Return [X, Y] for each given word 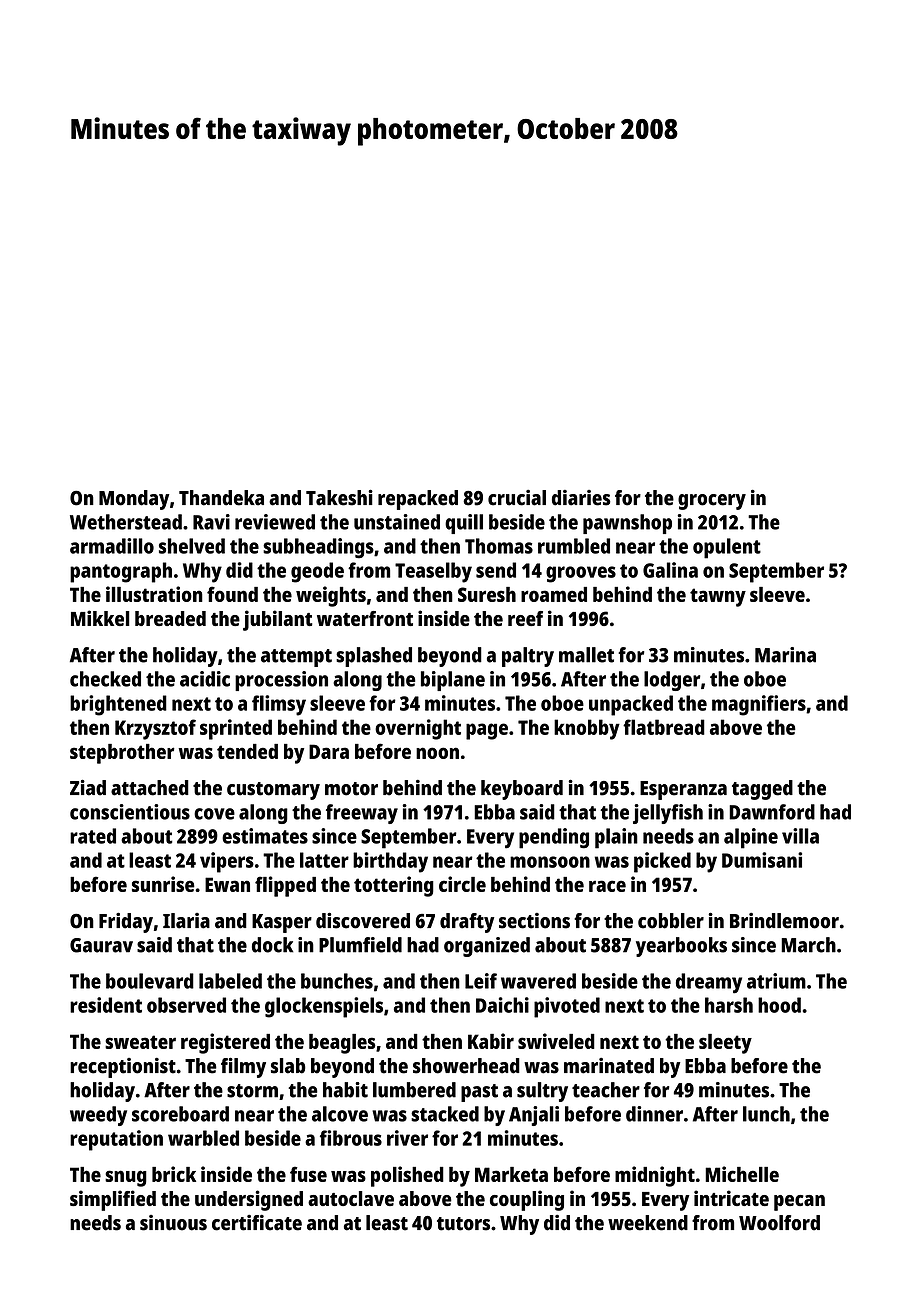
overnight [418, 729]
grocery [712, 502]
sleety [725, 1044]
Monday [134, 500]
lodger [672, 681]
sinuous [173, 1223]
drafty [467, 923]
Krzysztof [155, 729]
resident [106, 1005]
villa [800, 836]
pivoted [567, 1007]
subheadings [318, 548]
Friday [126, 922]
